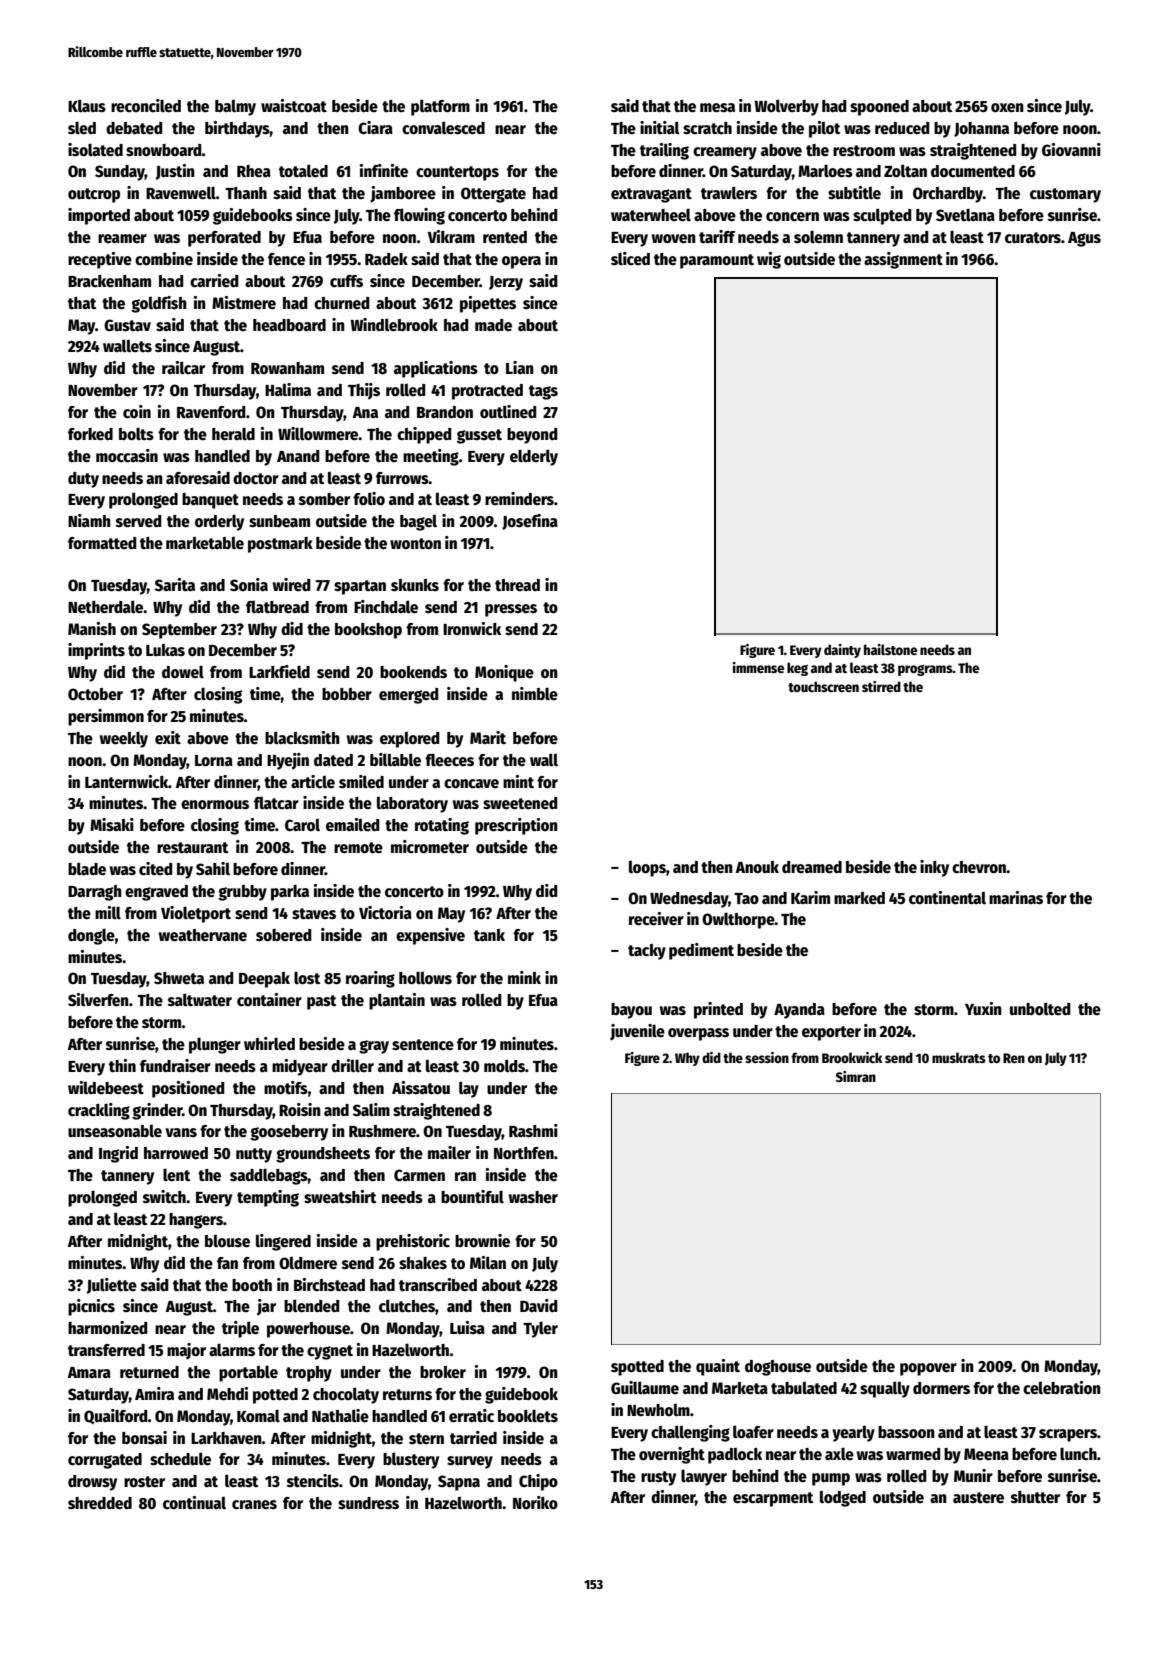 This document has width=1169, height=1653. I want to click on mesa, so click(717, 108).
